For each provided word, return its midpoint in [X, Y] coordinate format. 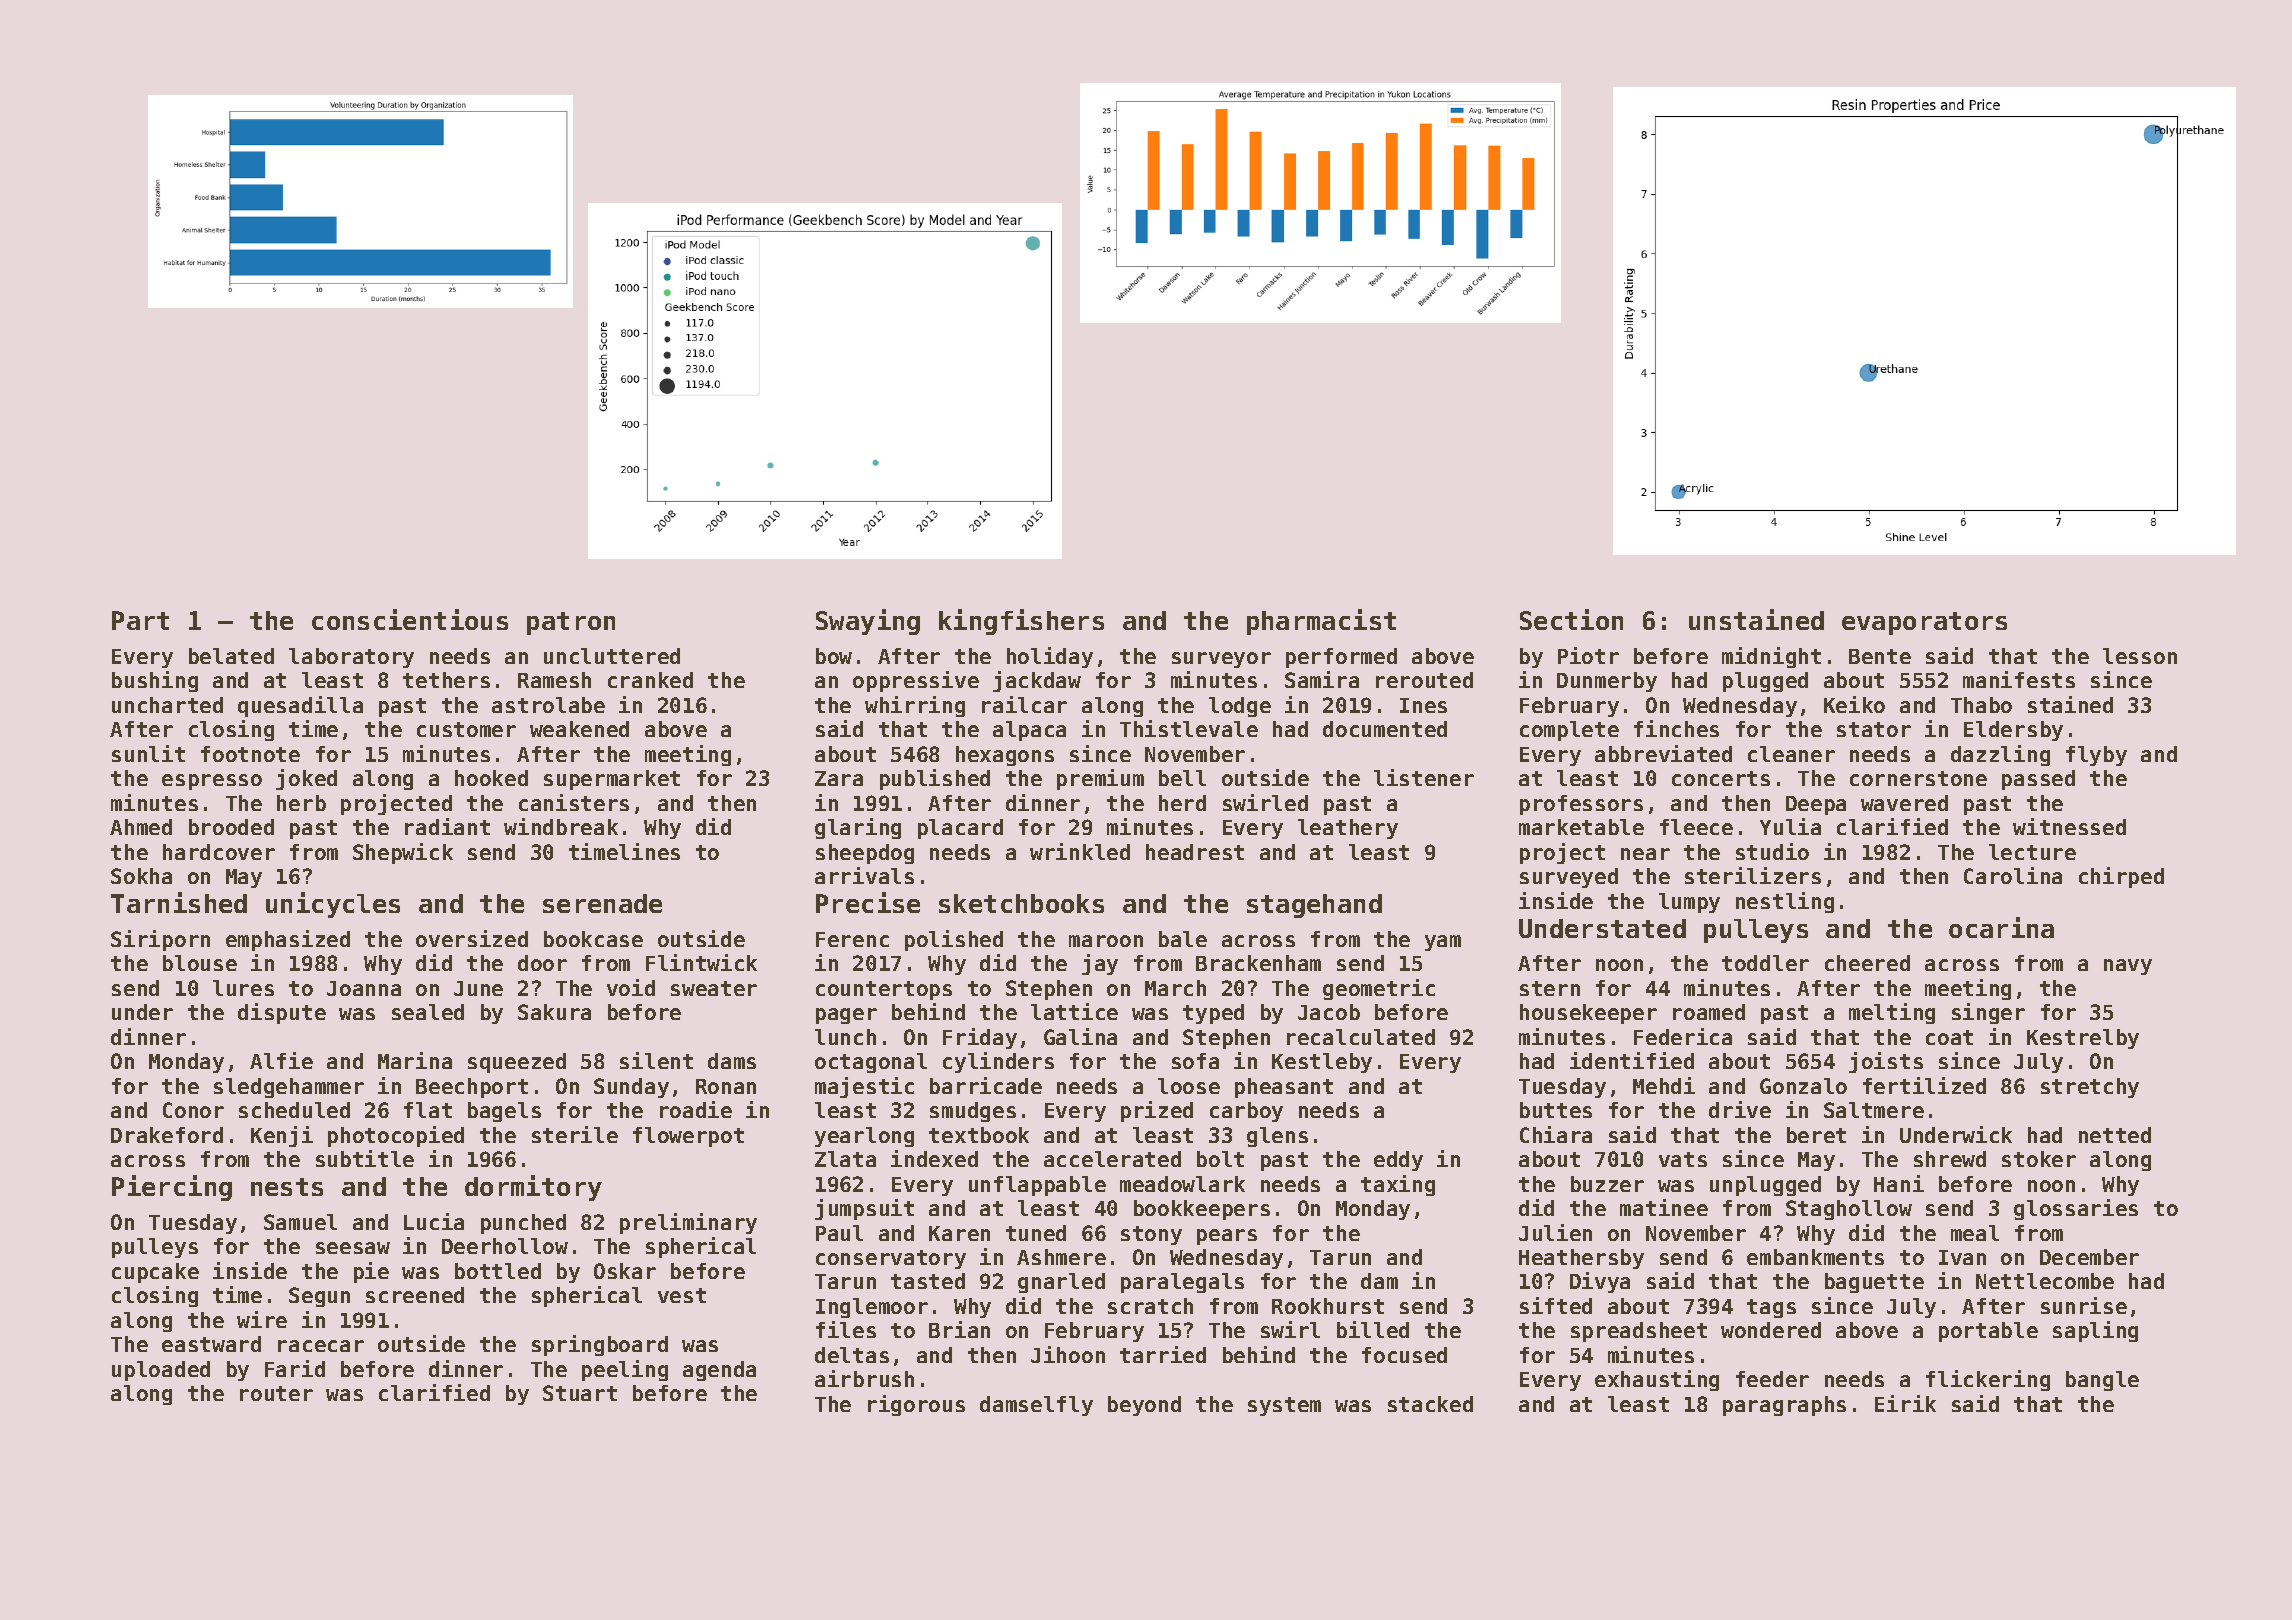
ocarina [2001, 927]
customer [466, 729]
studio [1772, 851]
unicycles [333, 905]
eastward [211, 1344]
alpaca [1029, 731]
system [1284, 1406]
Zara [839, 778]
